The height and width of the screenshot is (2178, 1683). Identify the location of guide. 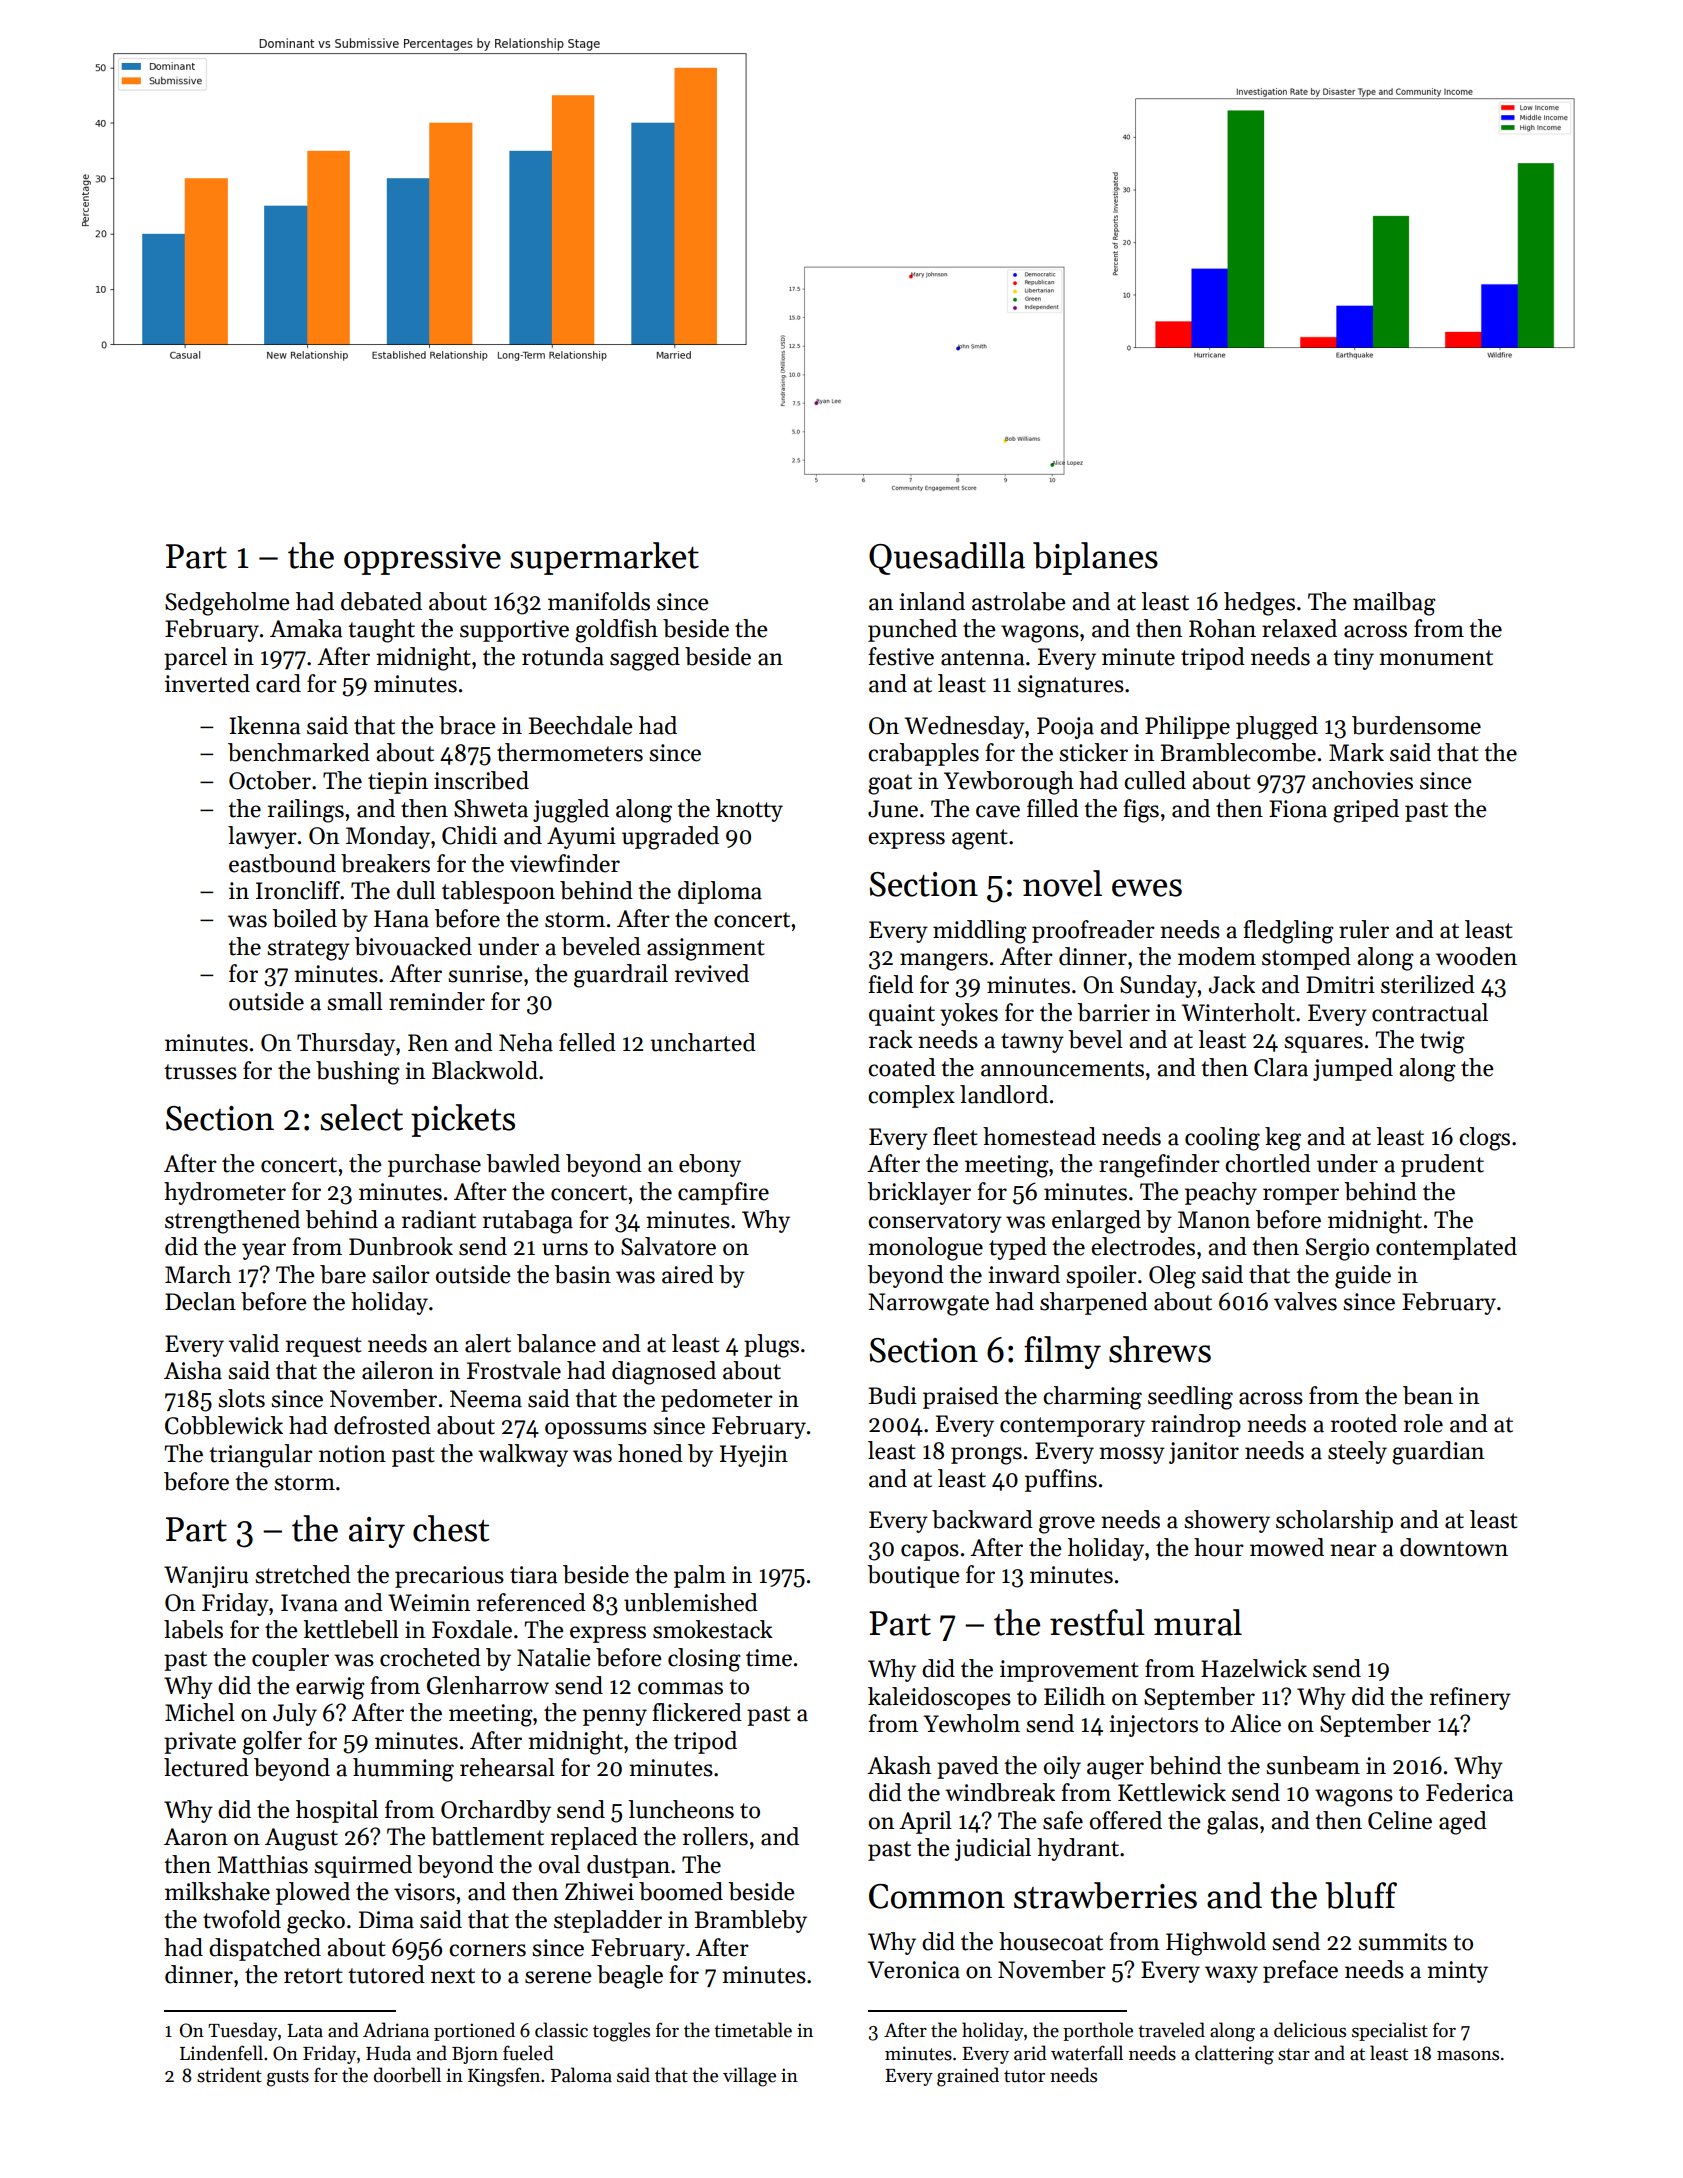
(1363, 1277).
